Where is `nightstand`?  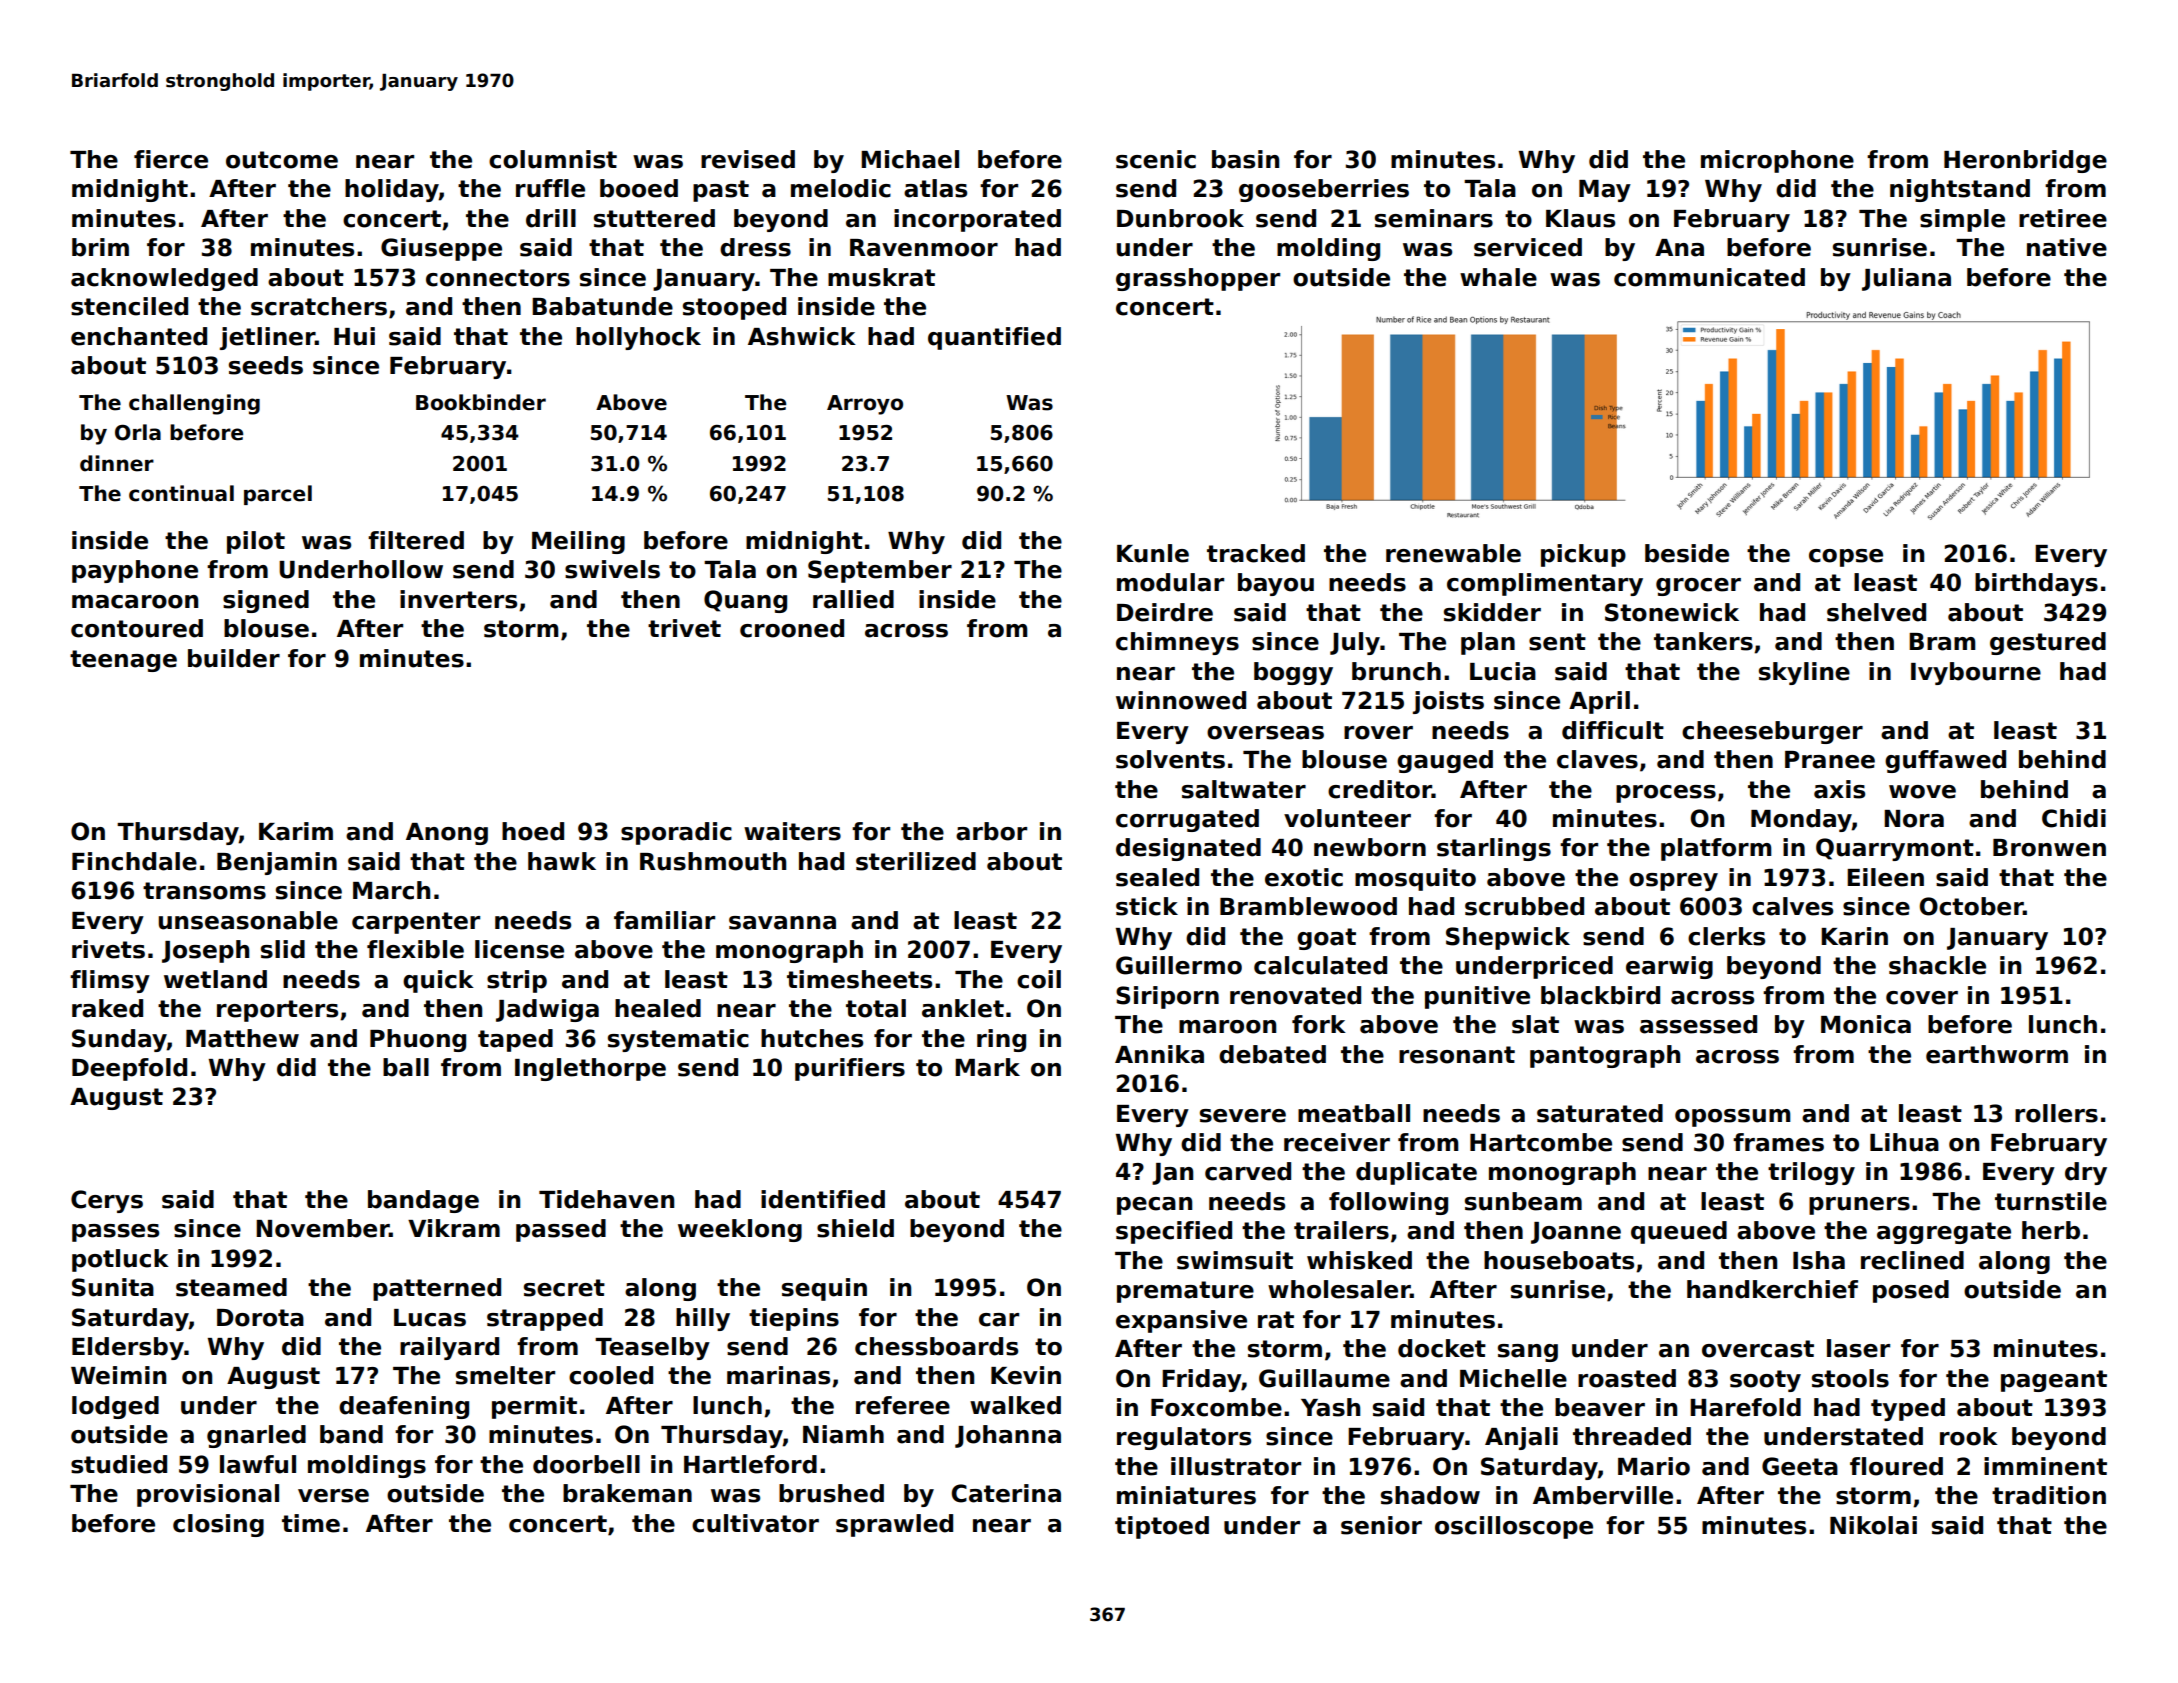
nightstand is located at coordinates (1960, 190).
